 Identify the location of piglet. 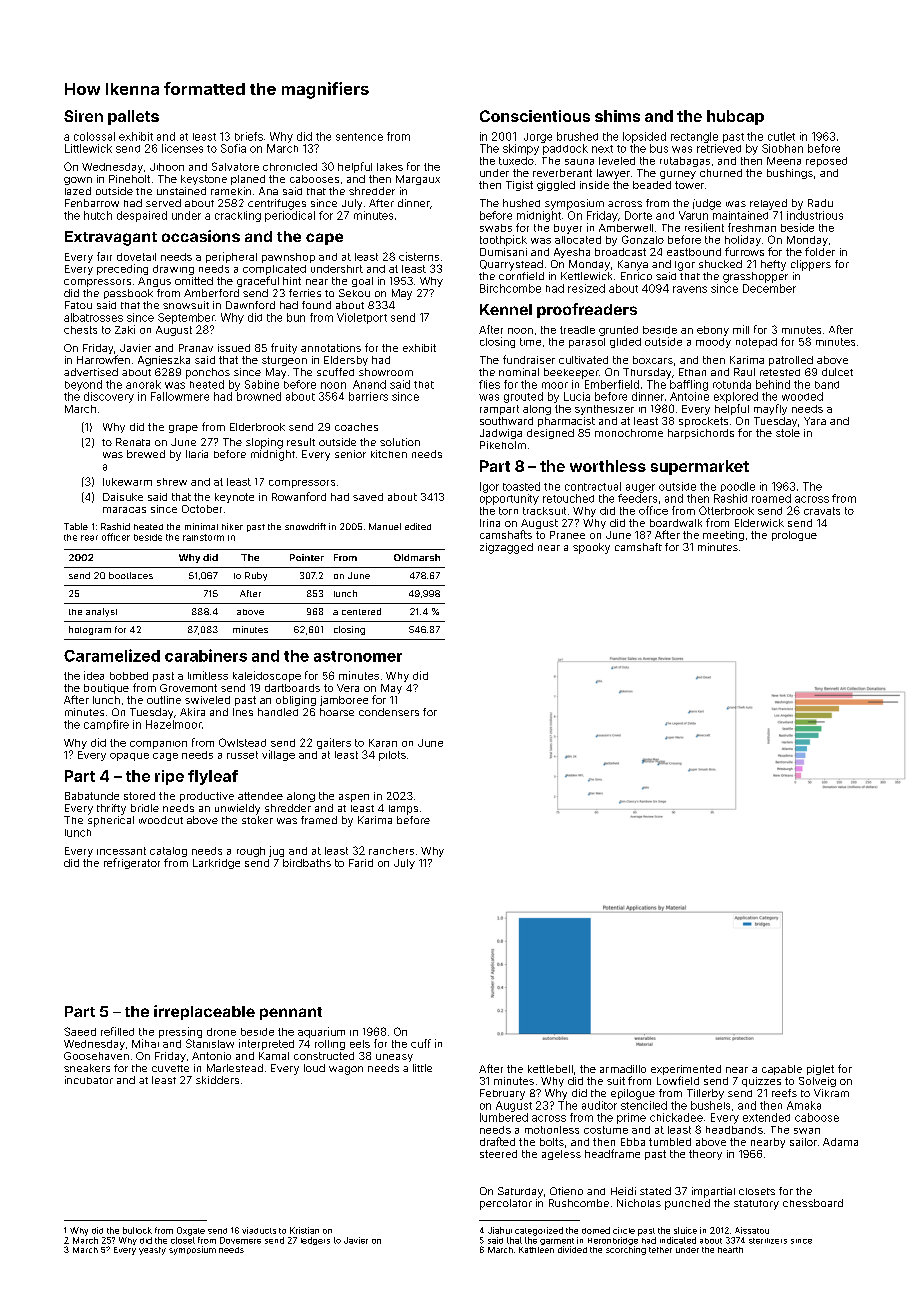
(820, 1070).
